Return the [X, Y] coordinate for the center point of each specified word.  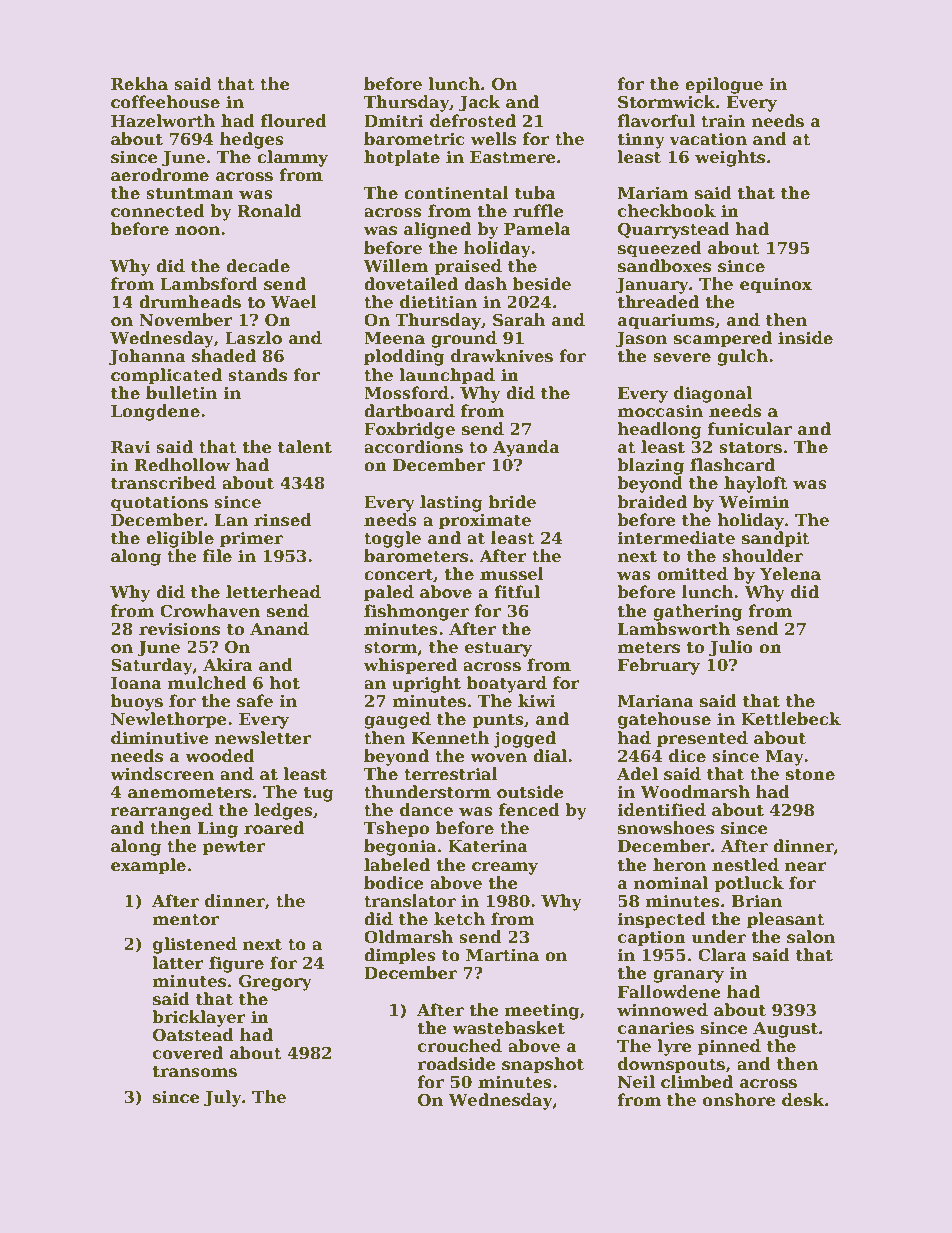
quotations [159, 504]
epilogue [724, 85]
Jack [479, 103]
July [223, 1098]
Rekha [139, 84]
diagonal [713, 394]
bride [512, 502]
